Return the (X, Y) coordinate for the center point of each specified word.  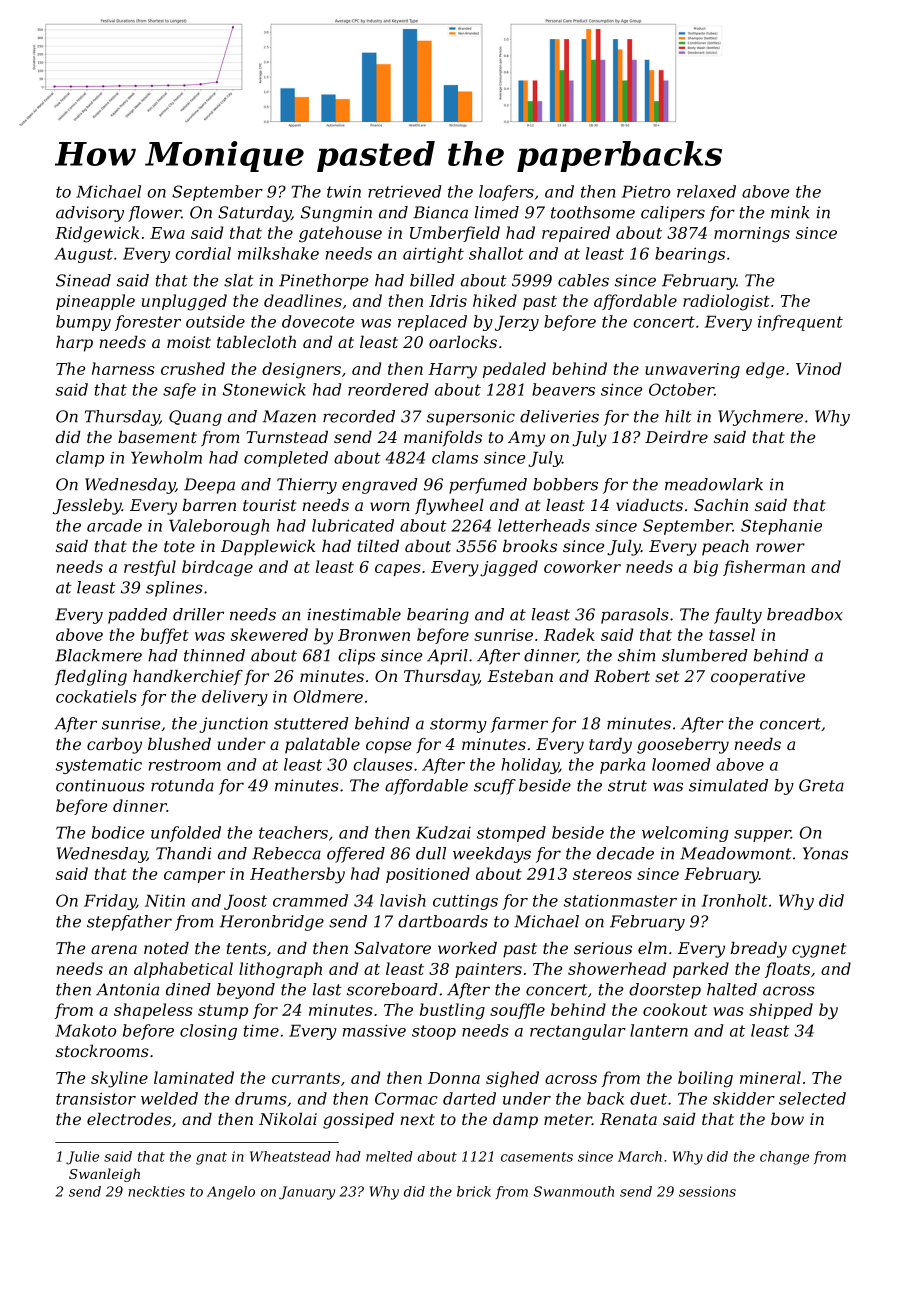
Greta (821, 785)
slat (239, 280)
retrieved (404, 191)
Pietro (646, 191)
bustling (452, 1011)
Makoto (85, 1030)
